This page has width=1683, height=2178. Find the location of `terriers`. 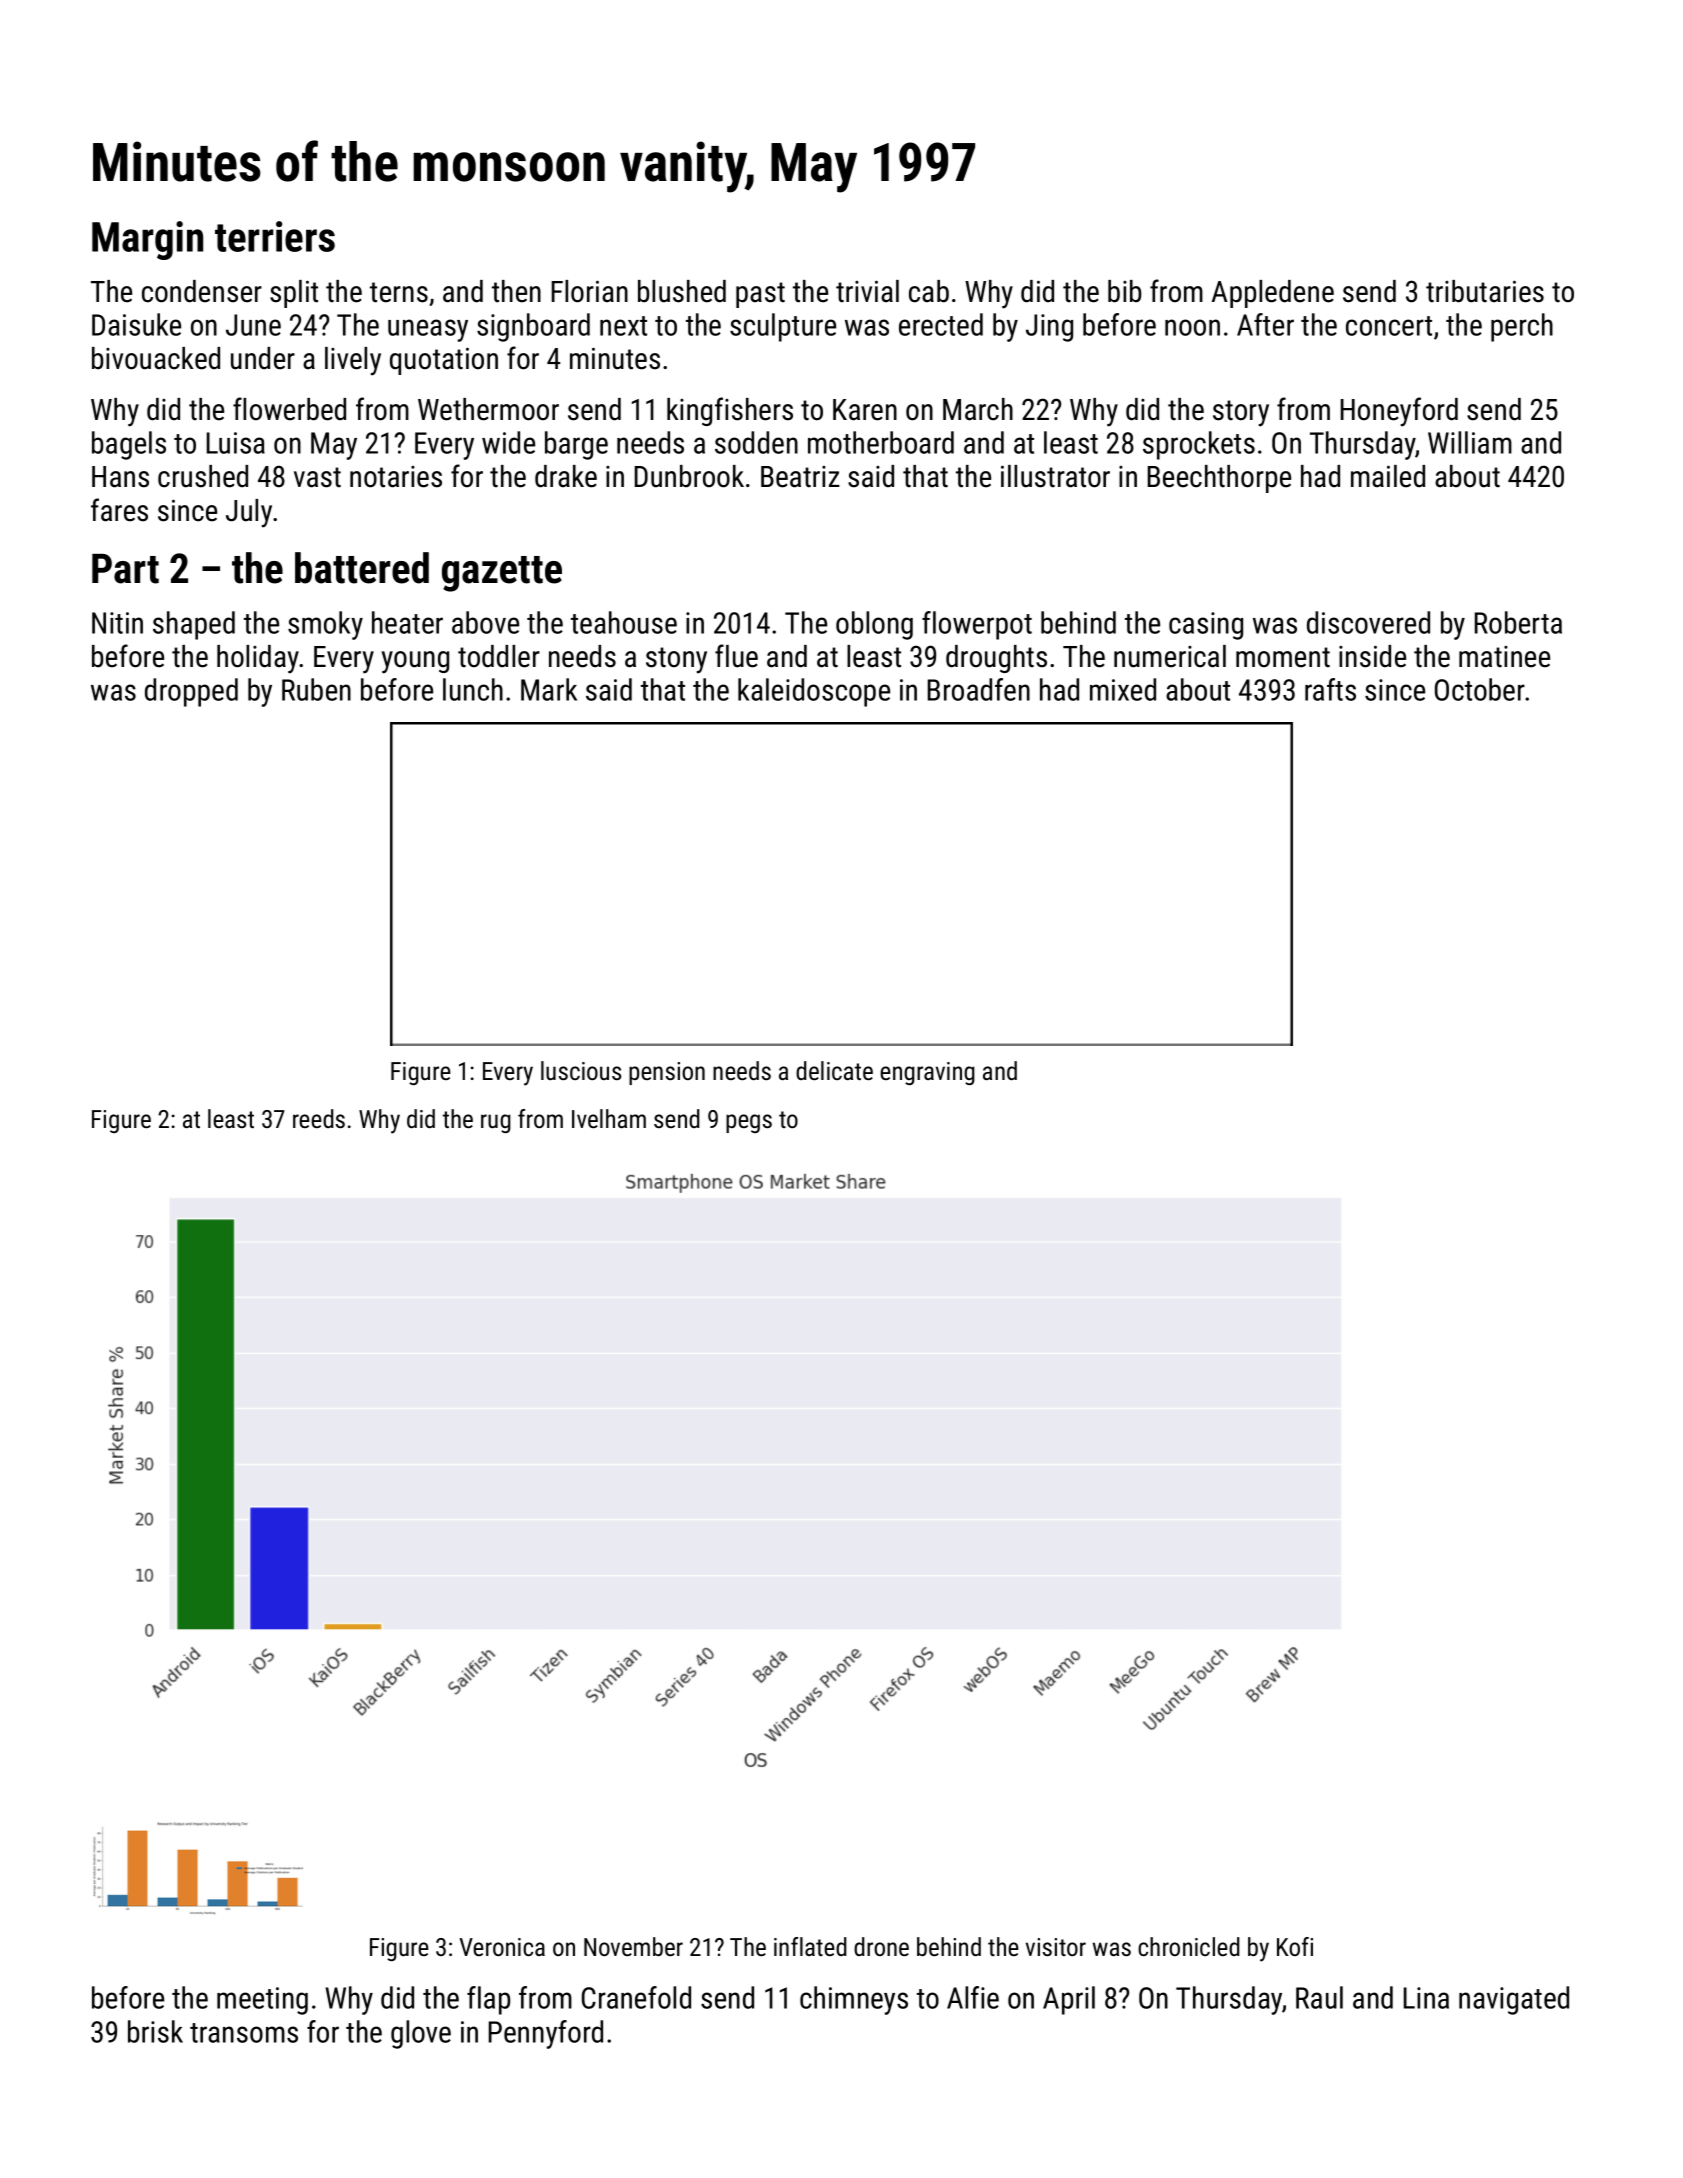

terriers is located at coordinates (275, 236).
